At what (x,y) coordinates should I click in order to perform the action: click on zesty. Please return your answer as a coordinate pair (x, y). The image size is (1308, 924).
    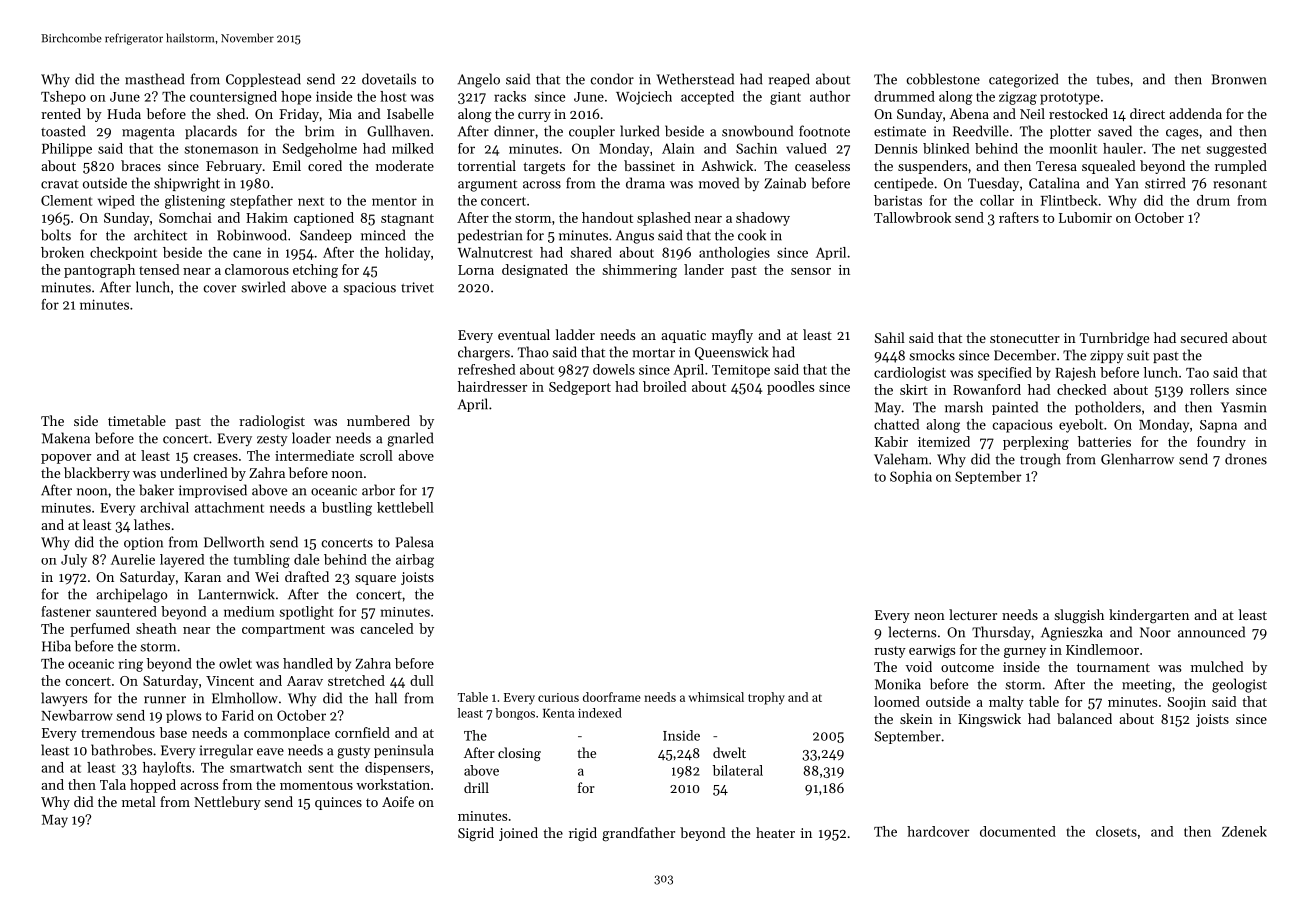
    Looking at the image, I should click on (272, 440).
